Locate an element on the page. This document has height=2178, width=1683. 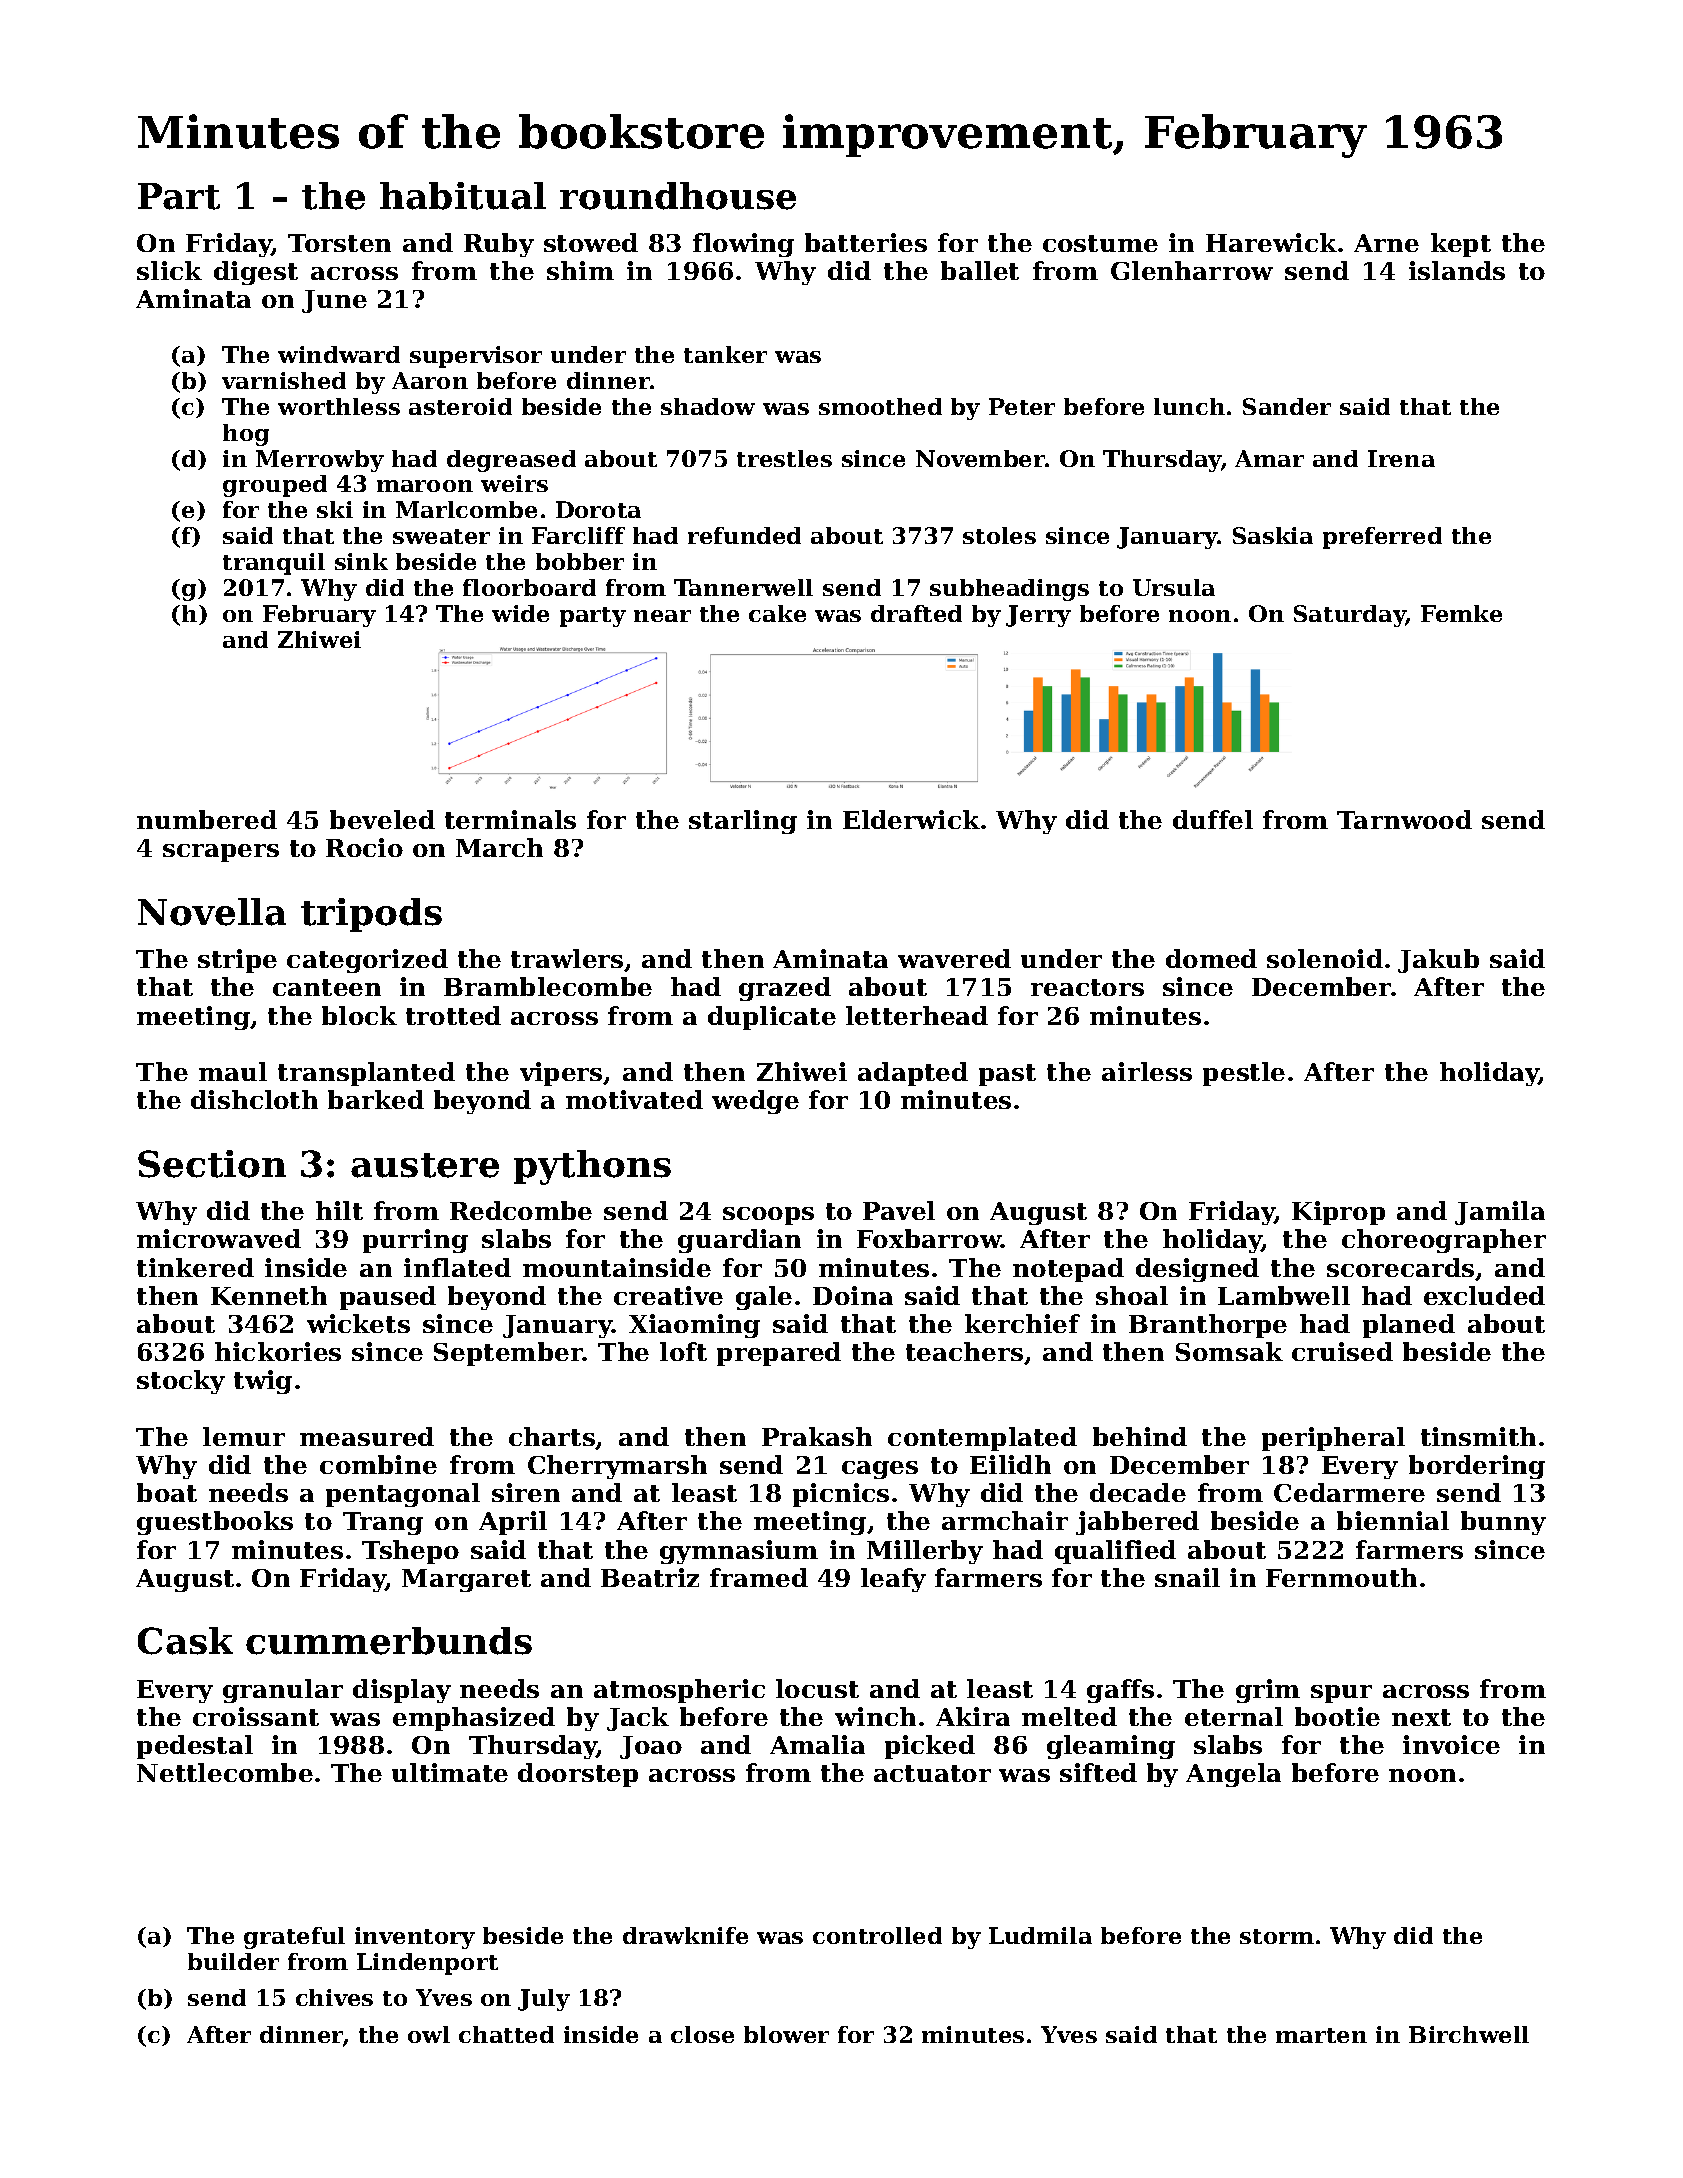
pestle is located at coordinates (1244, 1074).
